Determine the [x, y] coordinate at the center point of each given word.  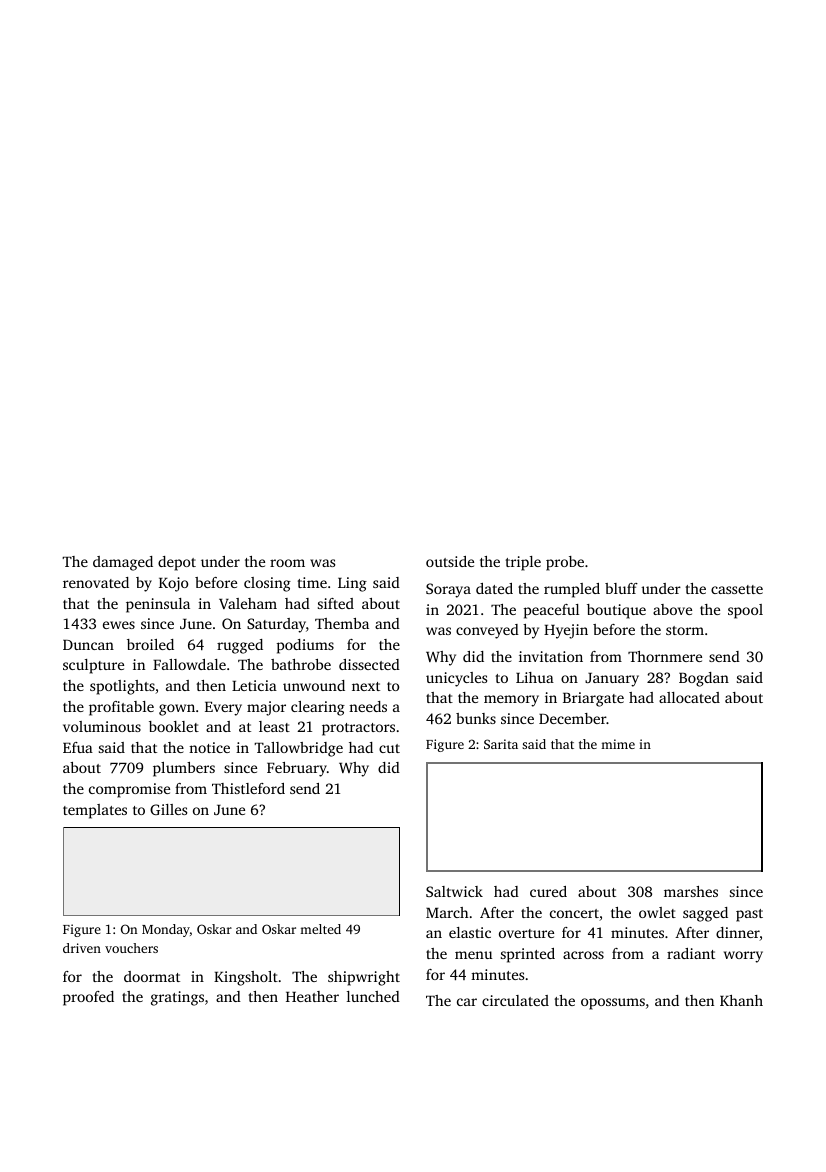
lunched [373, 996]
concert [574, 913]
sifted [336, 603]
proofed [88, 998]
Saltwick [454, 891]
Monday [166, 930]
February [297, 769]
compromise [129, 790]
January [612, 680]
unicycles [456, 679]
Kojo [173, 584]
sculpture [93, 666]
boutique [616, 611]
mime [618, 744]
